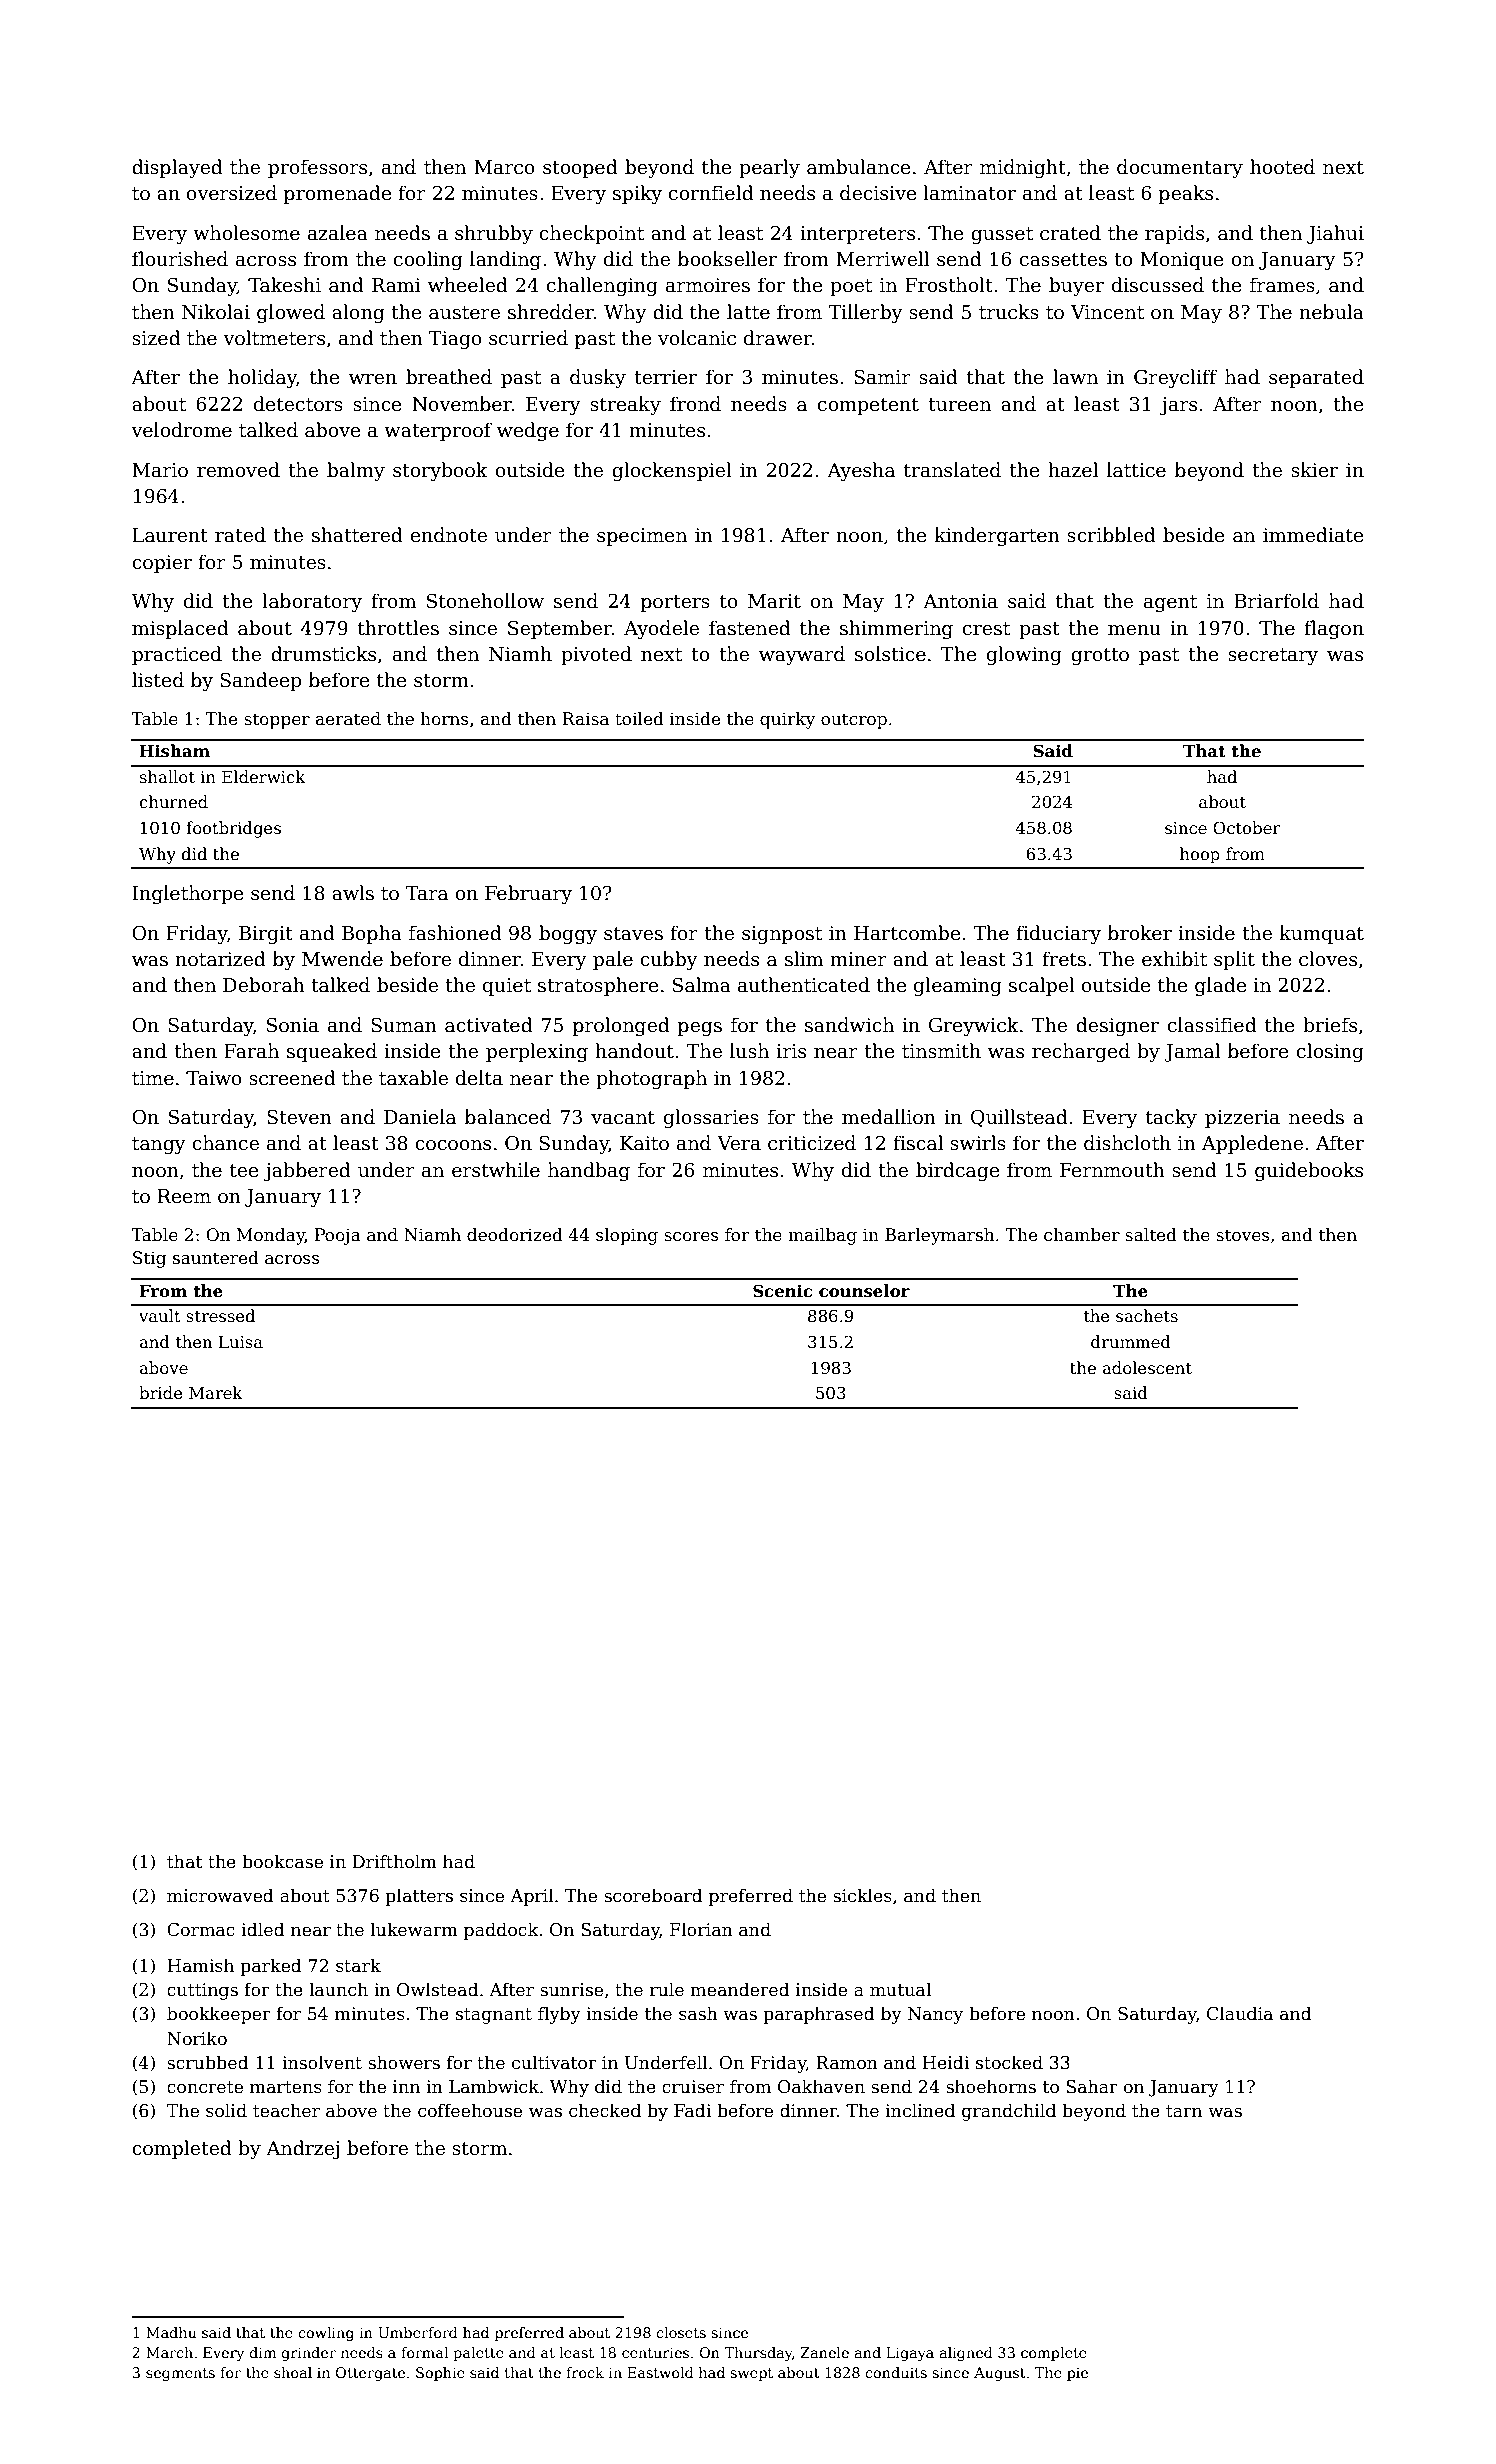 The height and width of the image is (2464, 1496). I want to click on sandwich, so click(849, 1025).
